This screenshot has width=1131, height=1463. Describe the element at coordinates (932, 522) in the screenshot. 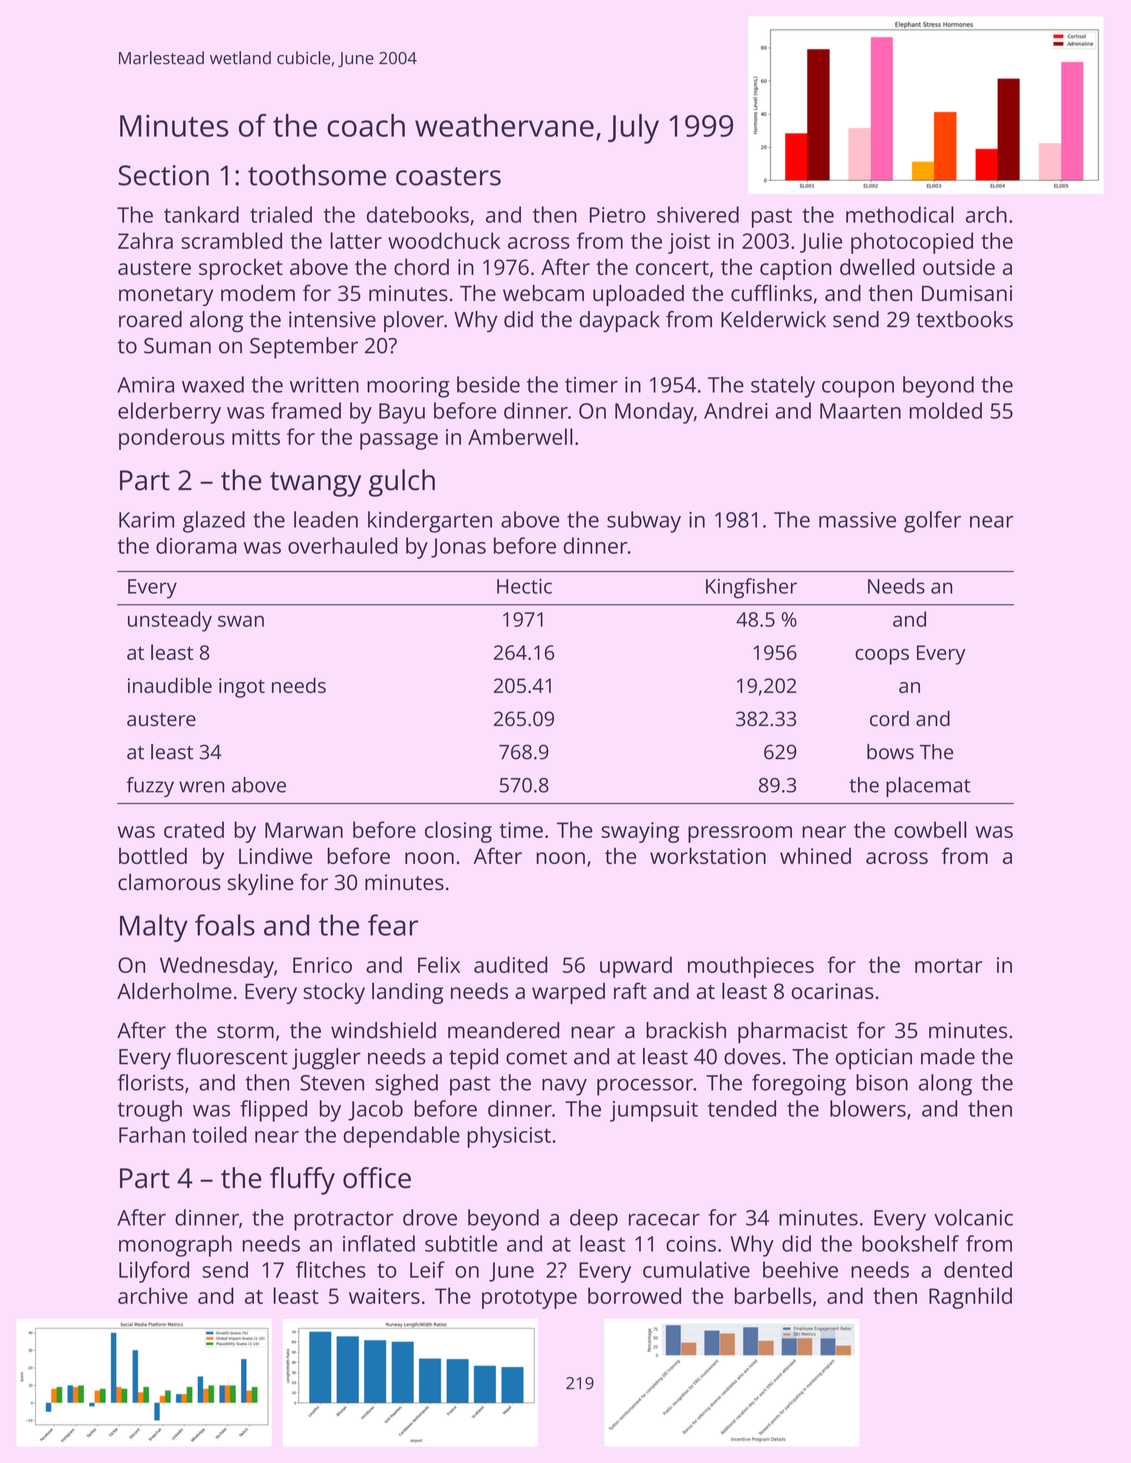

I see `golfer` at that location.
